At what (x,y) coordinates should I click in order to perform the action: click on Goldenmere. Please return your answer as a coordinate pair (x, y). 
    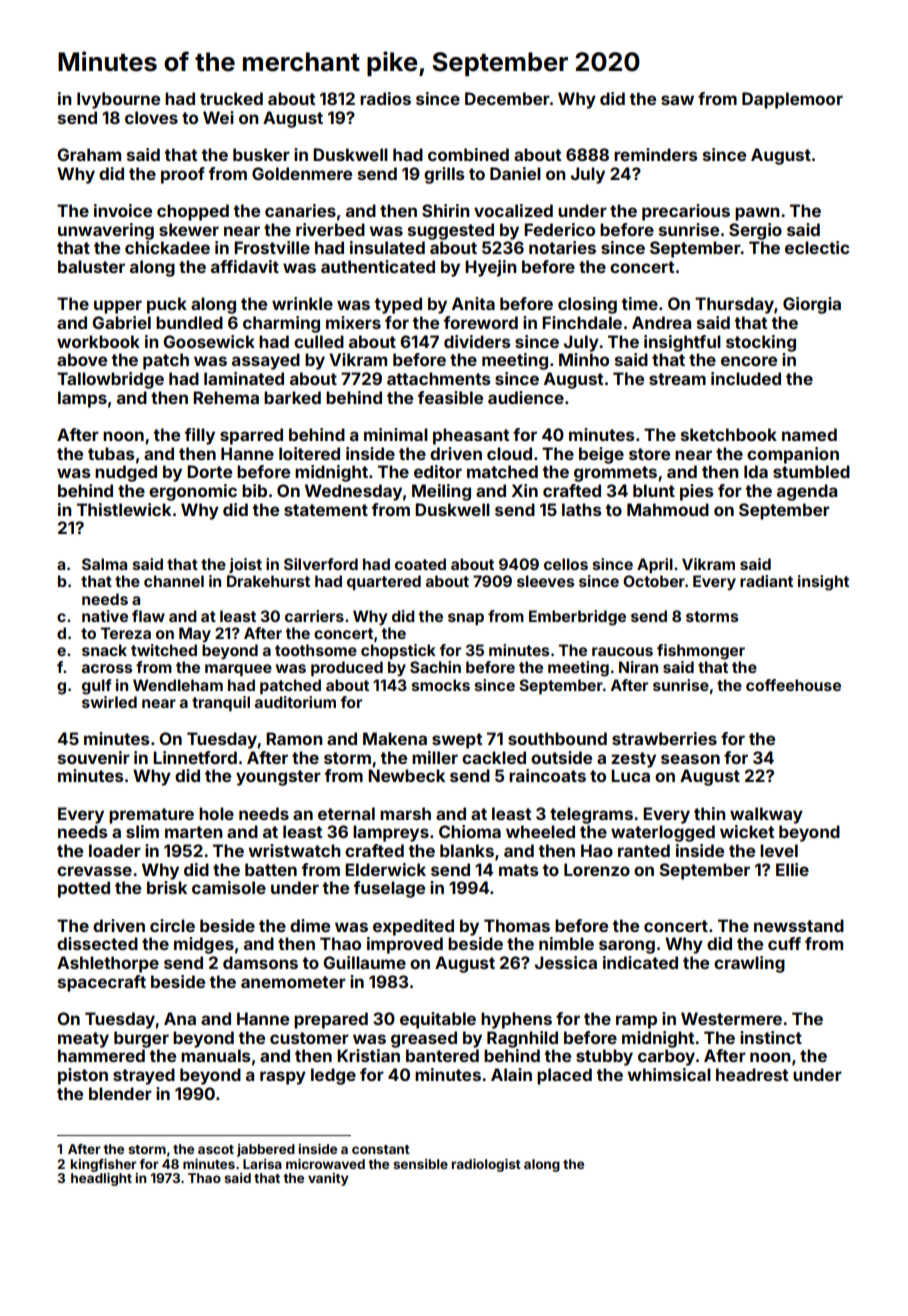
    Looking at the image, I should click on (302, 173).
